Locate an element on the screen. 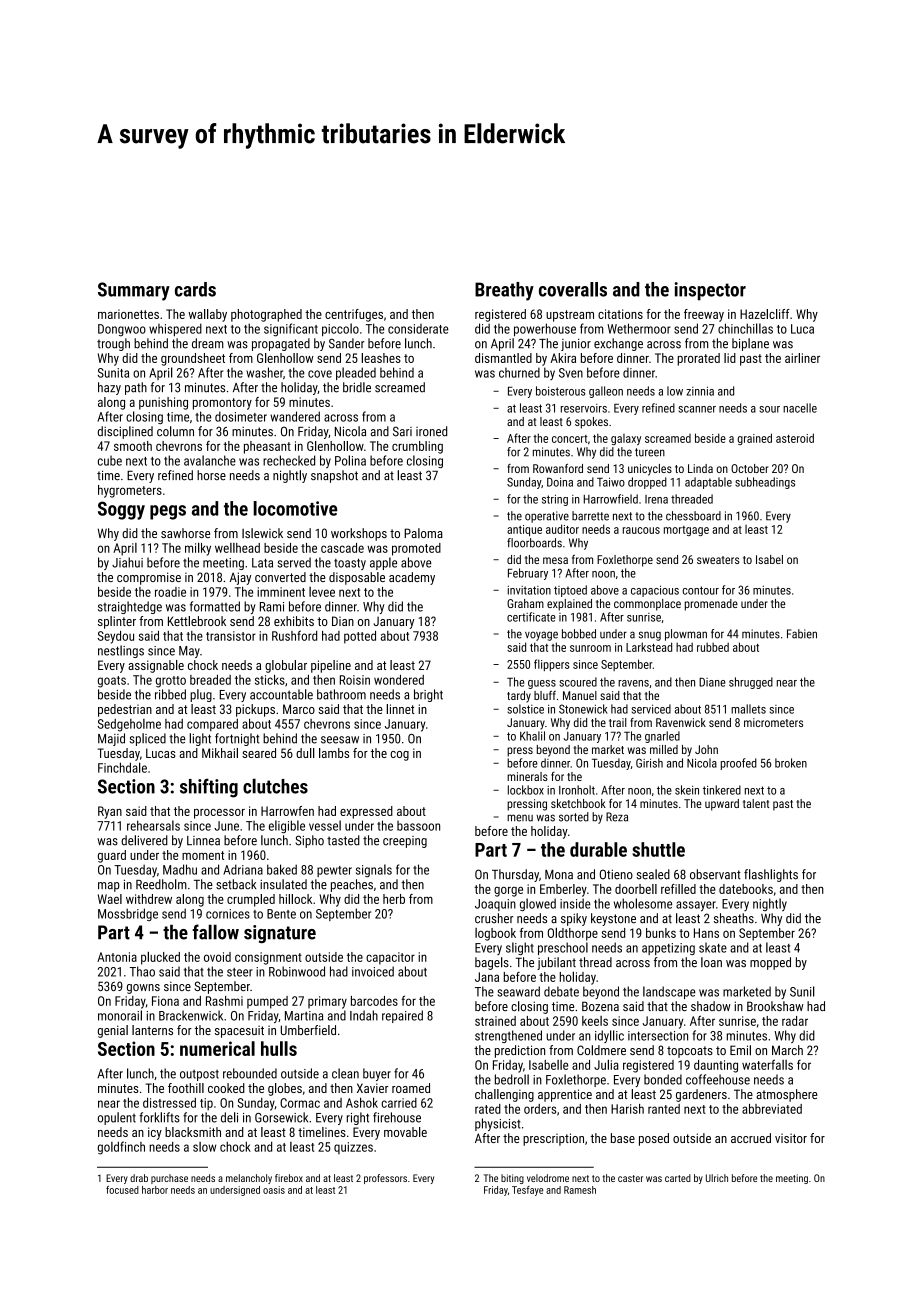 The width and height of the screenshot is (924, 1308). distressed is located at coordinates (169, 1103).
